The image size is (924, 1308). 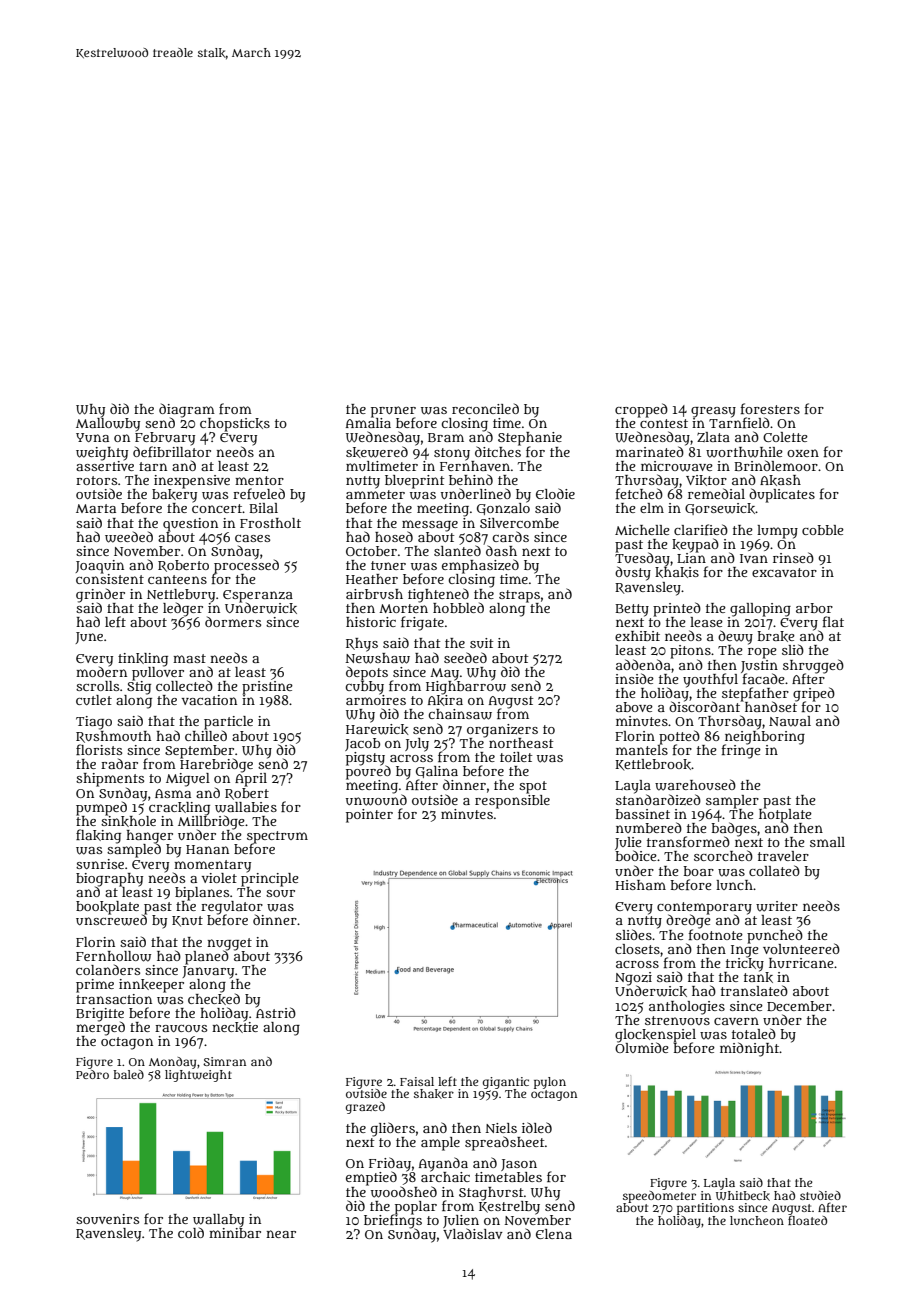 What do you see at coordinates (202, 894) in the screenshot?
I see `biplanes` at bounding box center [202, 894].
